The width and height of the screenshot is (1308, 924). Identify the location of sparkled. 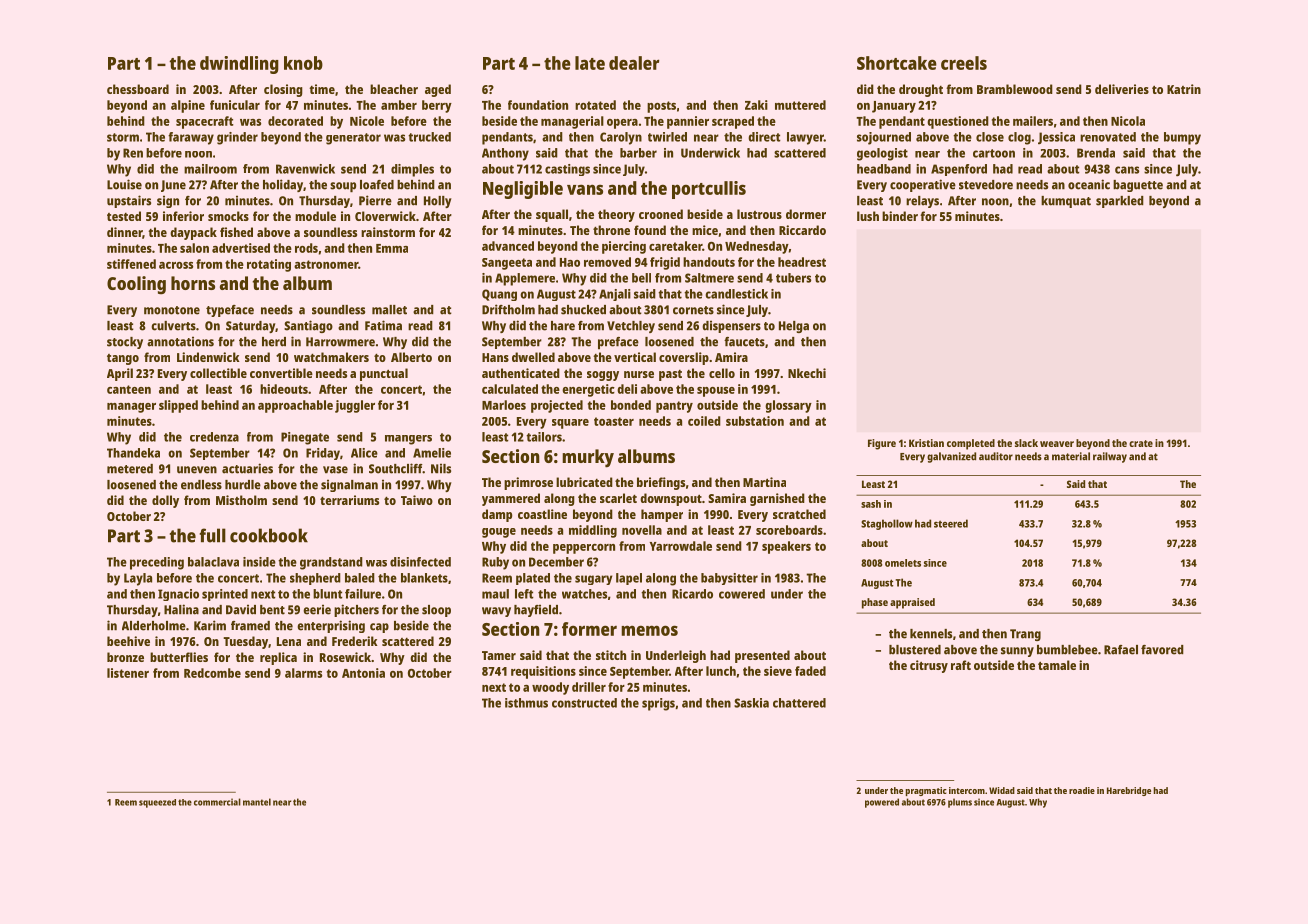
(1120, 202).
